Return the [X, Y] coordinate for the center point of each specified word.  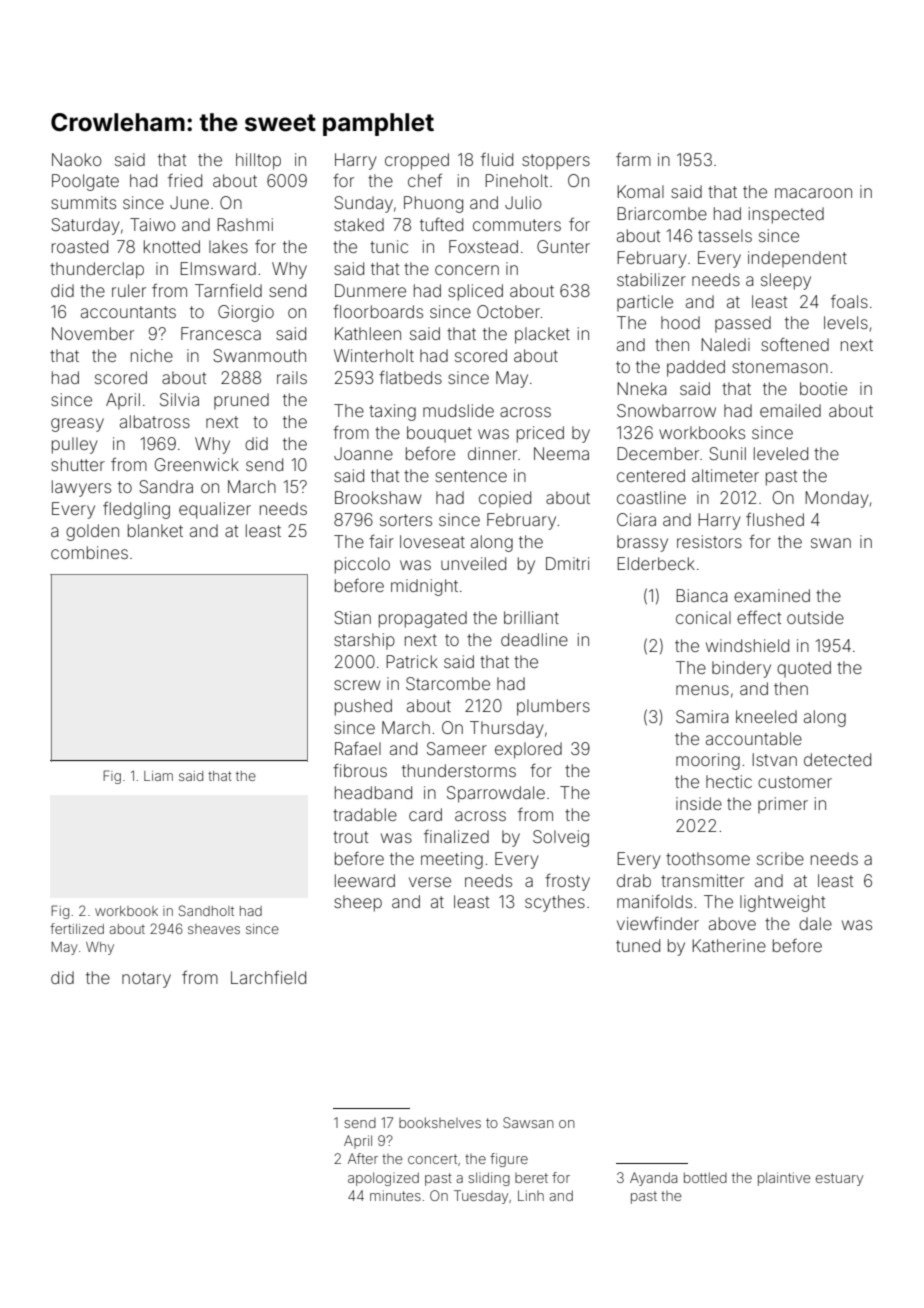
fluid [497, 159]
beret [531, 1178]
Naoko [77, 159]
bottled [705, 1177]
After [363, 1158]
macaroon [813, 193]
